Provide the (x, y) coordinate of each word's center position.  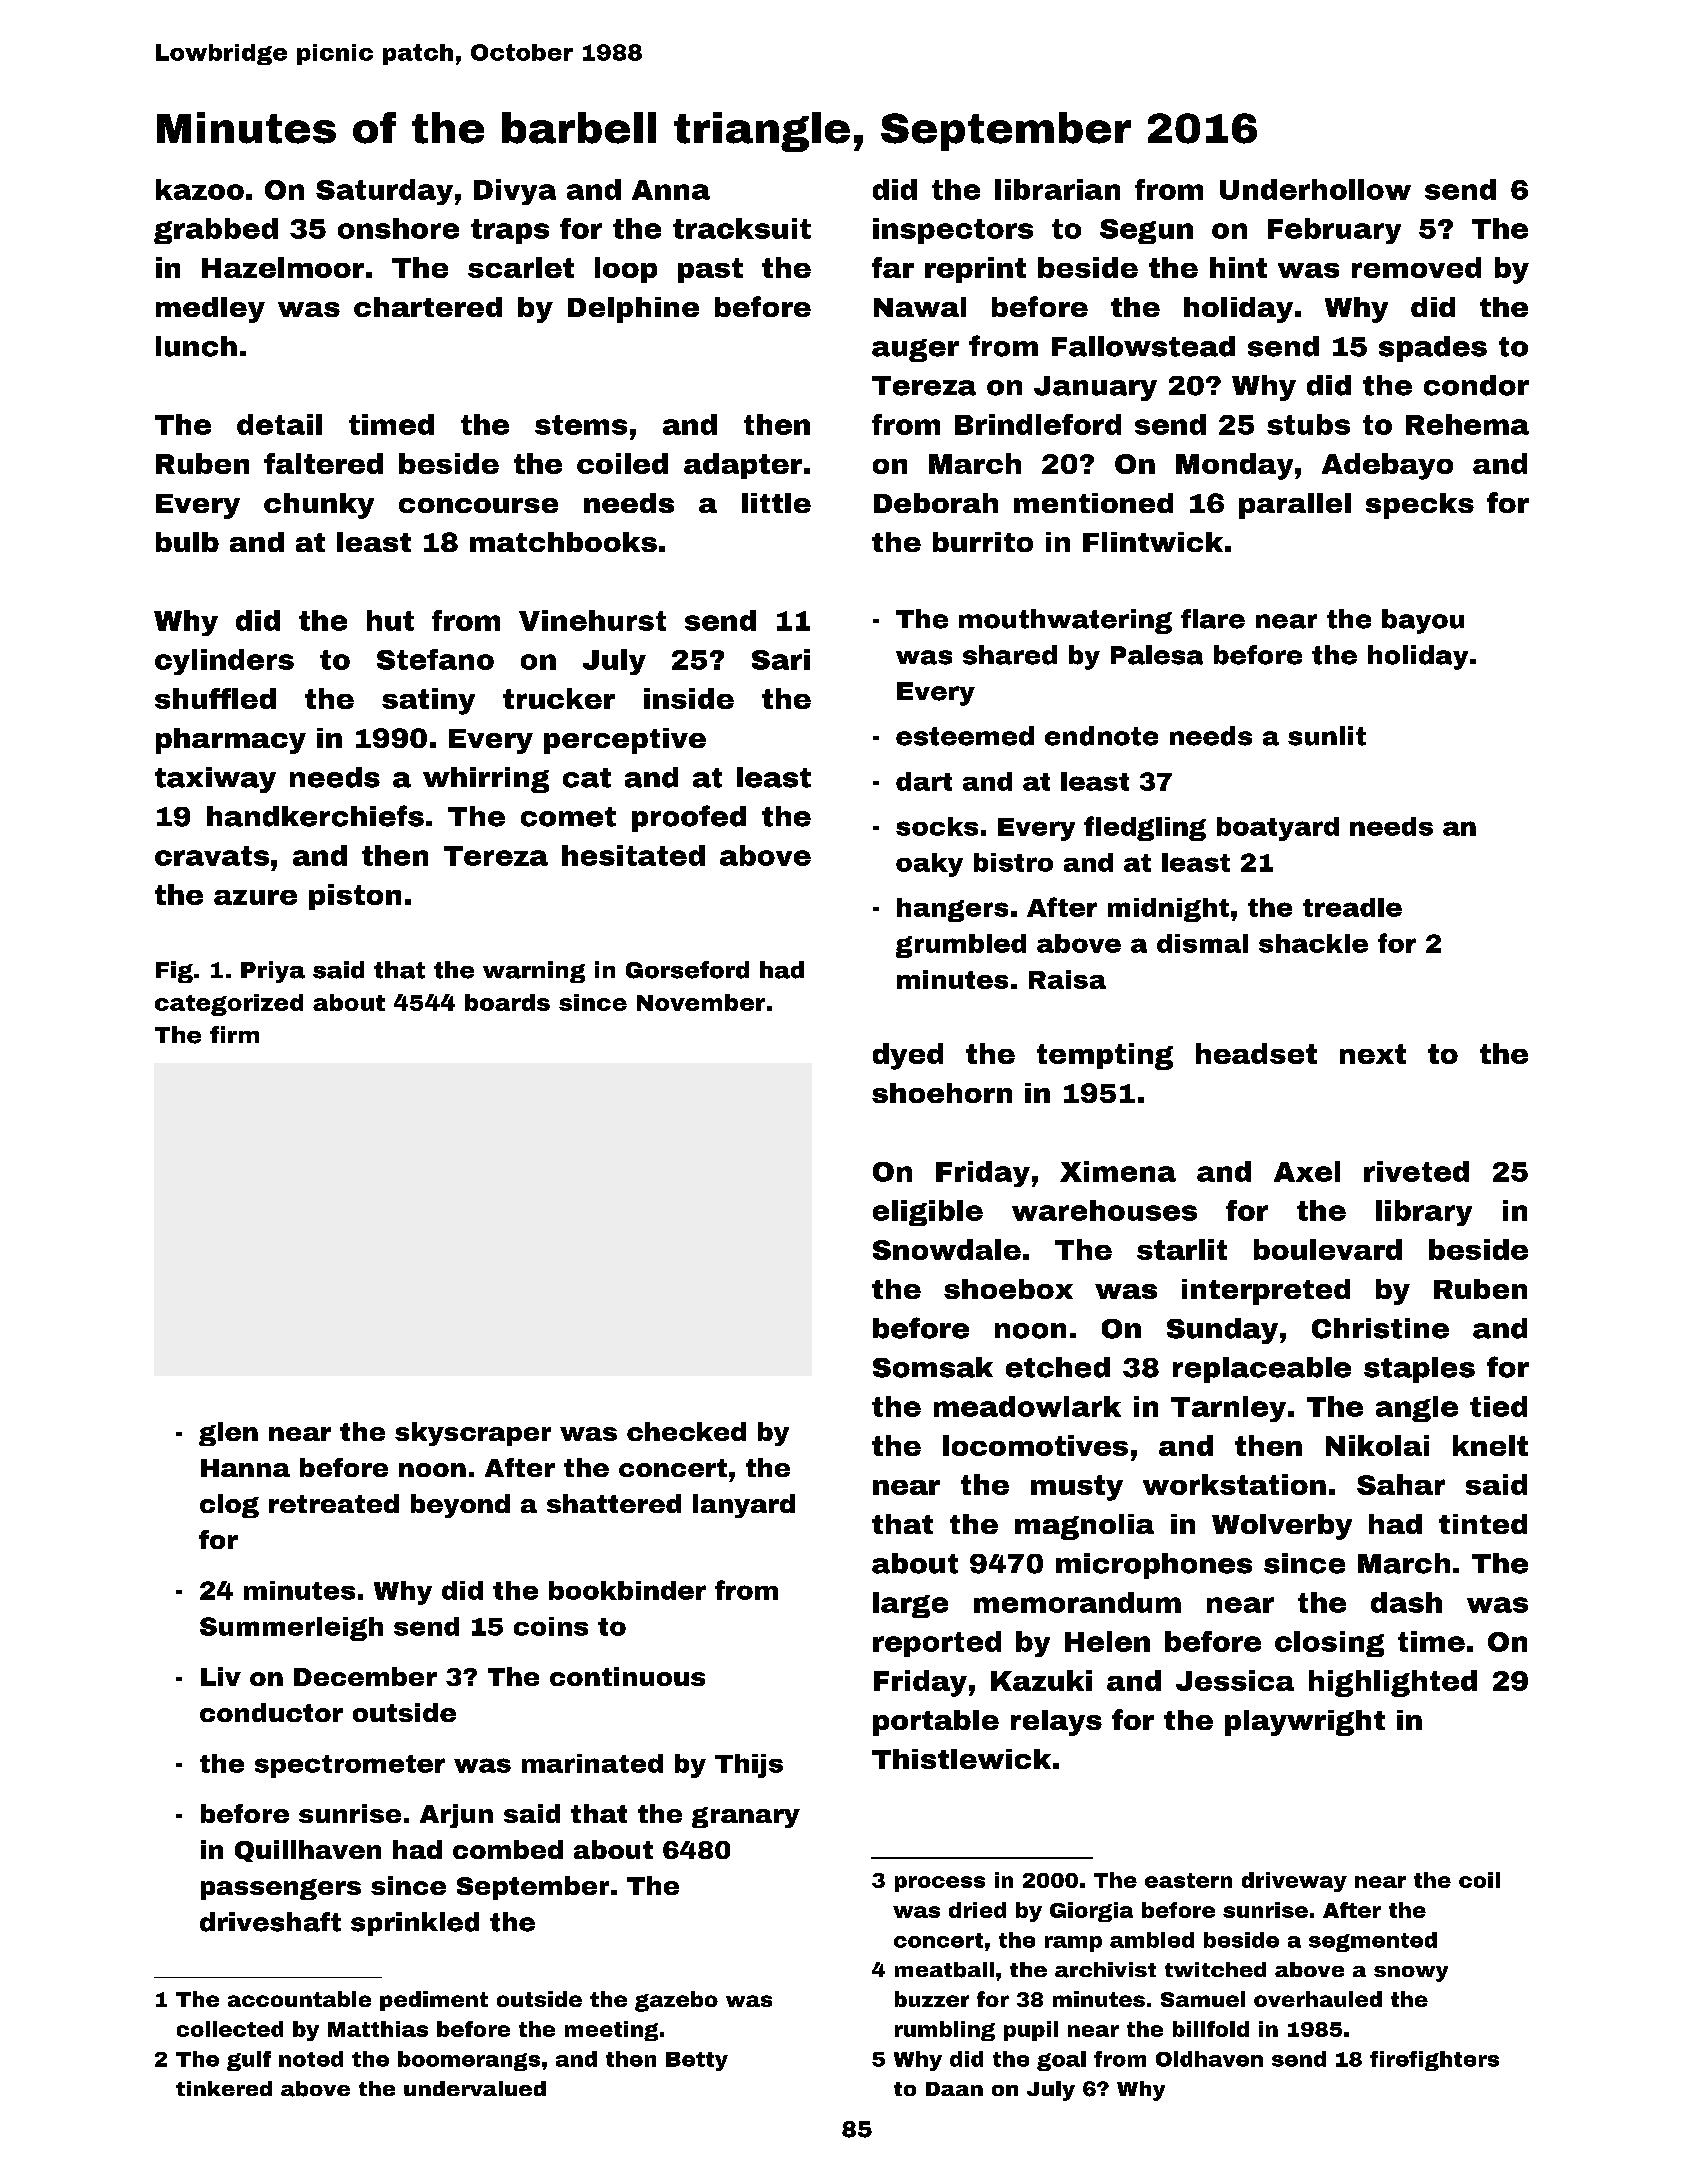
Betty (697, 2061)
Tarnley (1228, 1409)
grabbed (216, 231)
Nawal (920, 307)
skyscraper (473, 1434)
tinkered (224, 2088)
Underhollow (1315, 189)
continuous (627, 1676)
